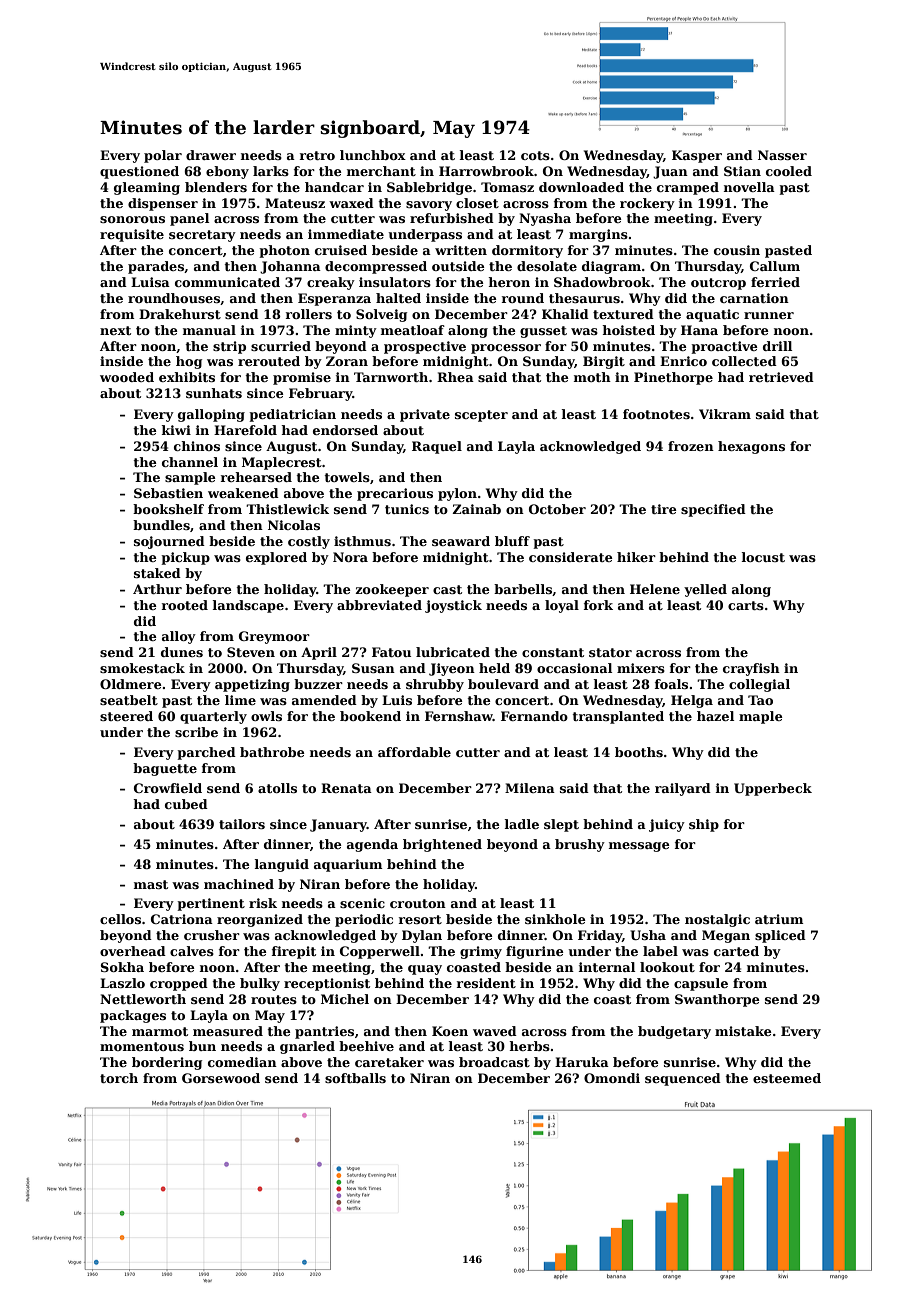  What do you see at coordinates (139, 172) in the screenshot?
I see `questioned` at bounding box center [139, 172].
